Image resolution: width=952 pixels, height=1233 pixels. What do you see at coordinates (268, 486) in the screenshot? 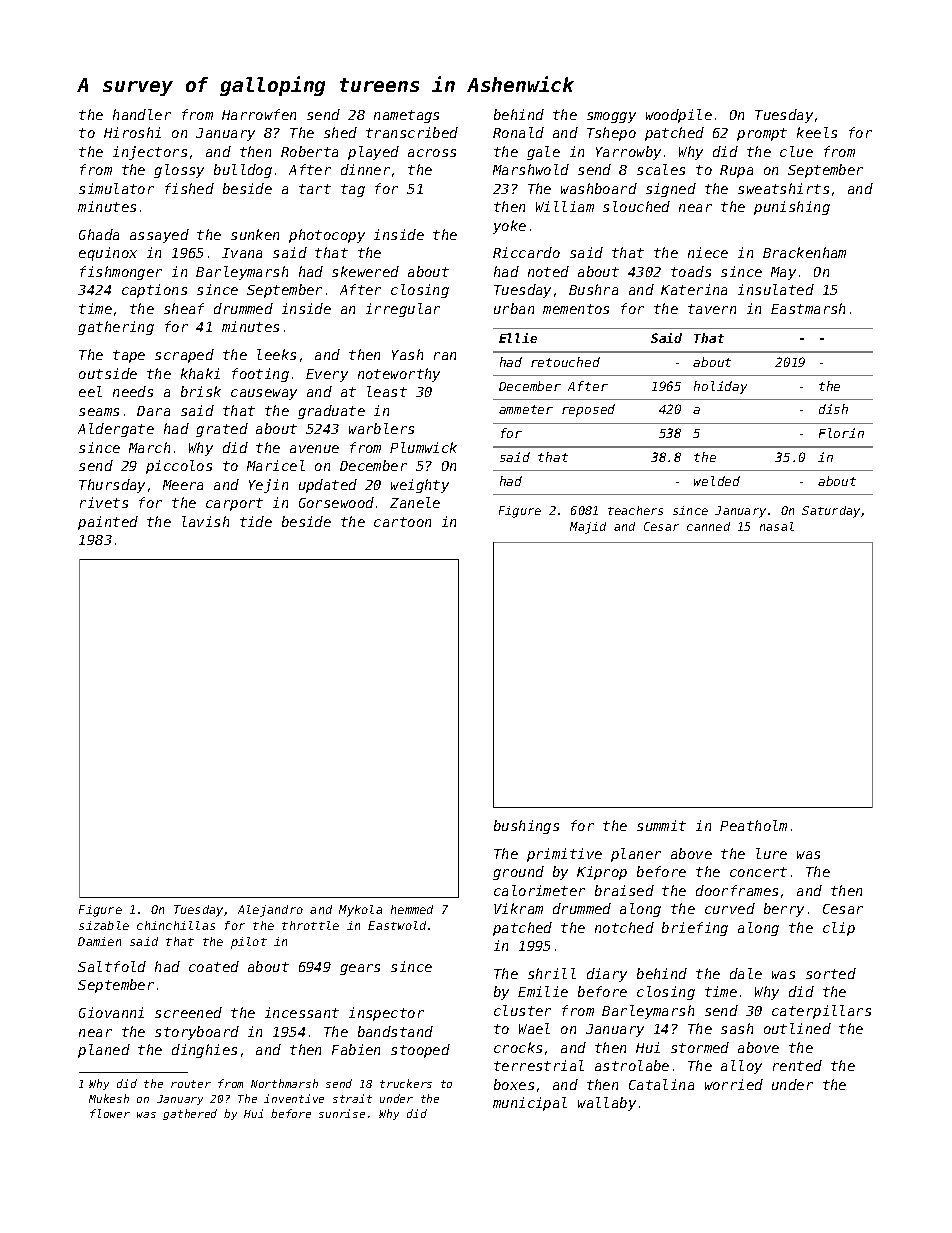
I see `Yejin` at bounding box center [268, 486].
